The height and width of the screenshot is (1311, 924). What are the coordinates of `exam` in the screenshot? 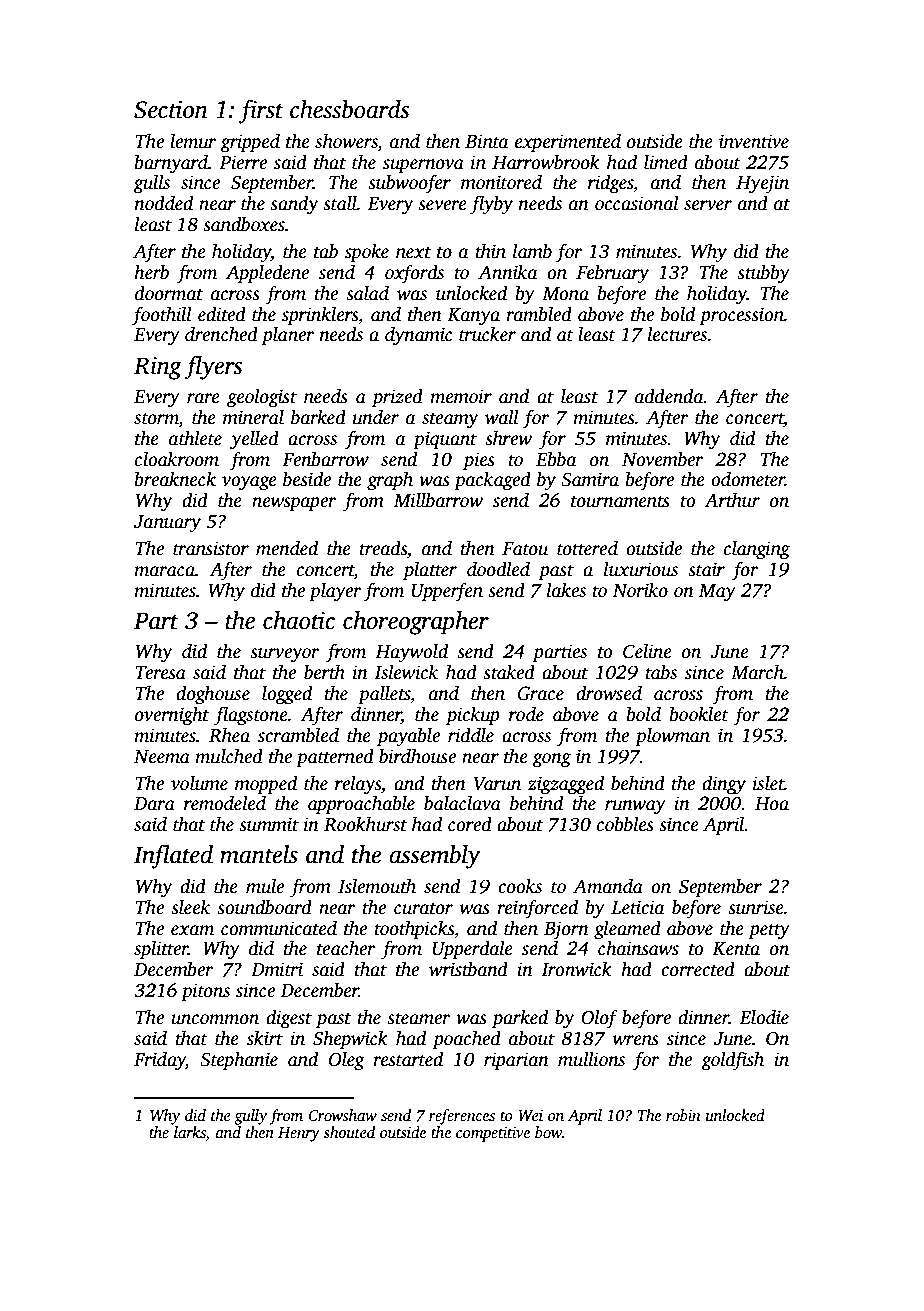 It's located at (192, 930).
